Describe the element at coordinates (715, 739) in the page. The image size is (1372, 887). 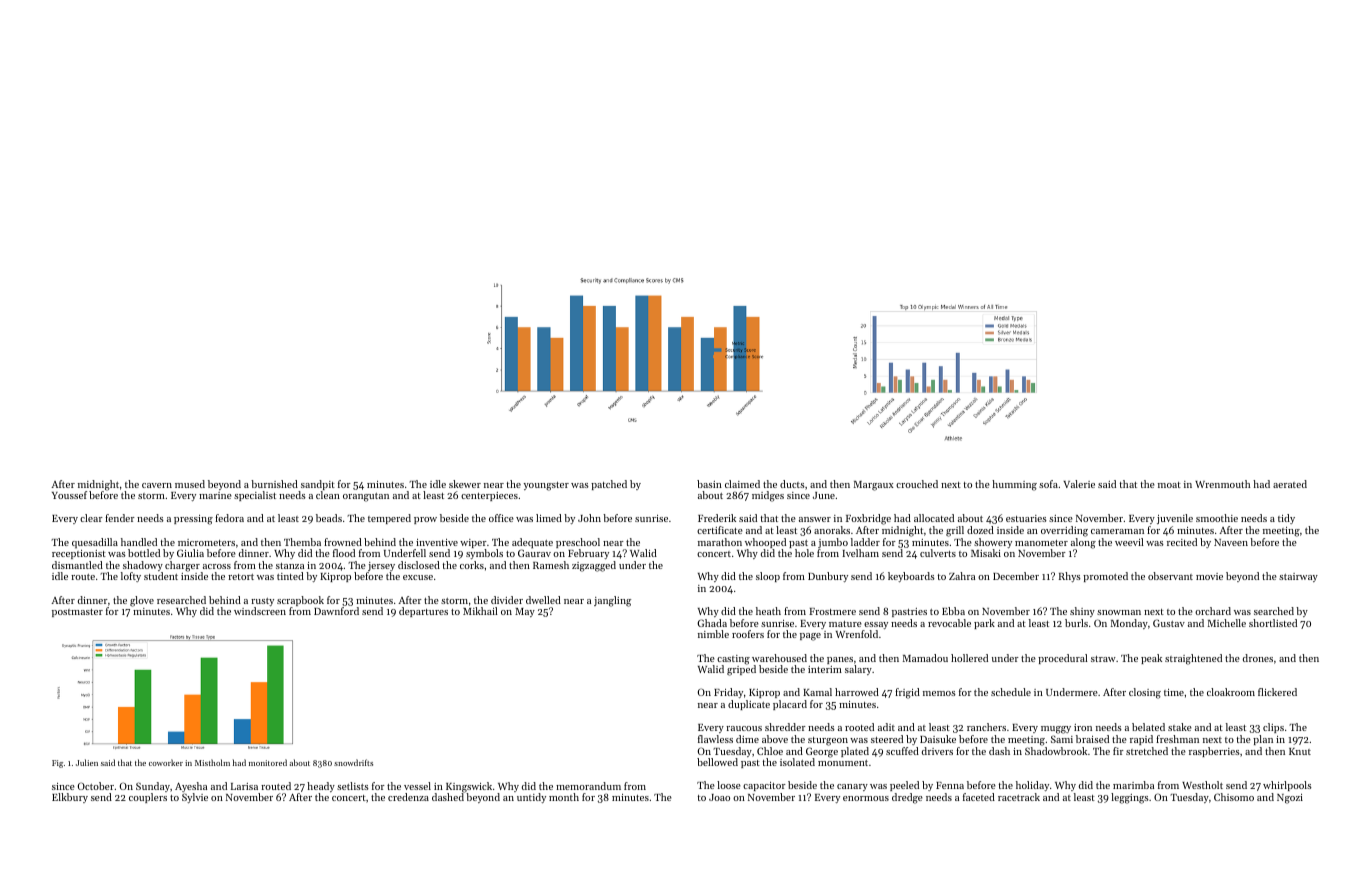
I see `flawless` at that location.
